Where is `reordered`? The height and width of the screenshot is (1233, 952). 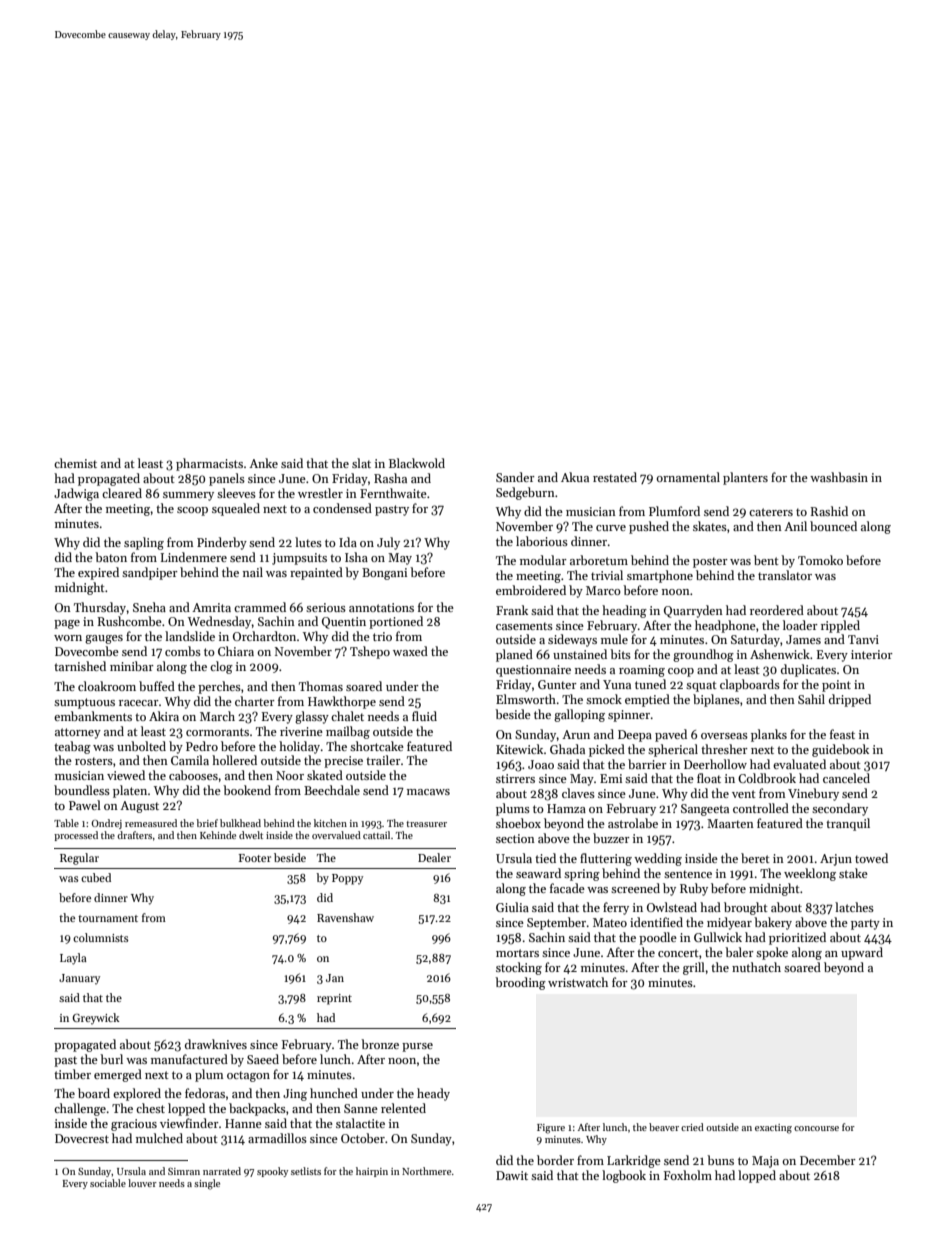
reordered is located at coordinates (777, 610).
